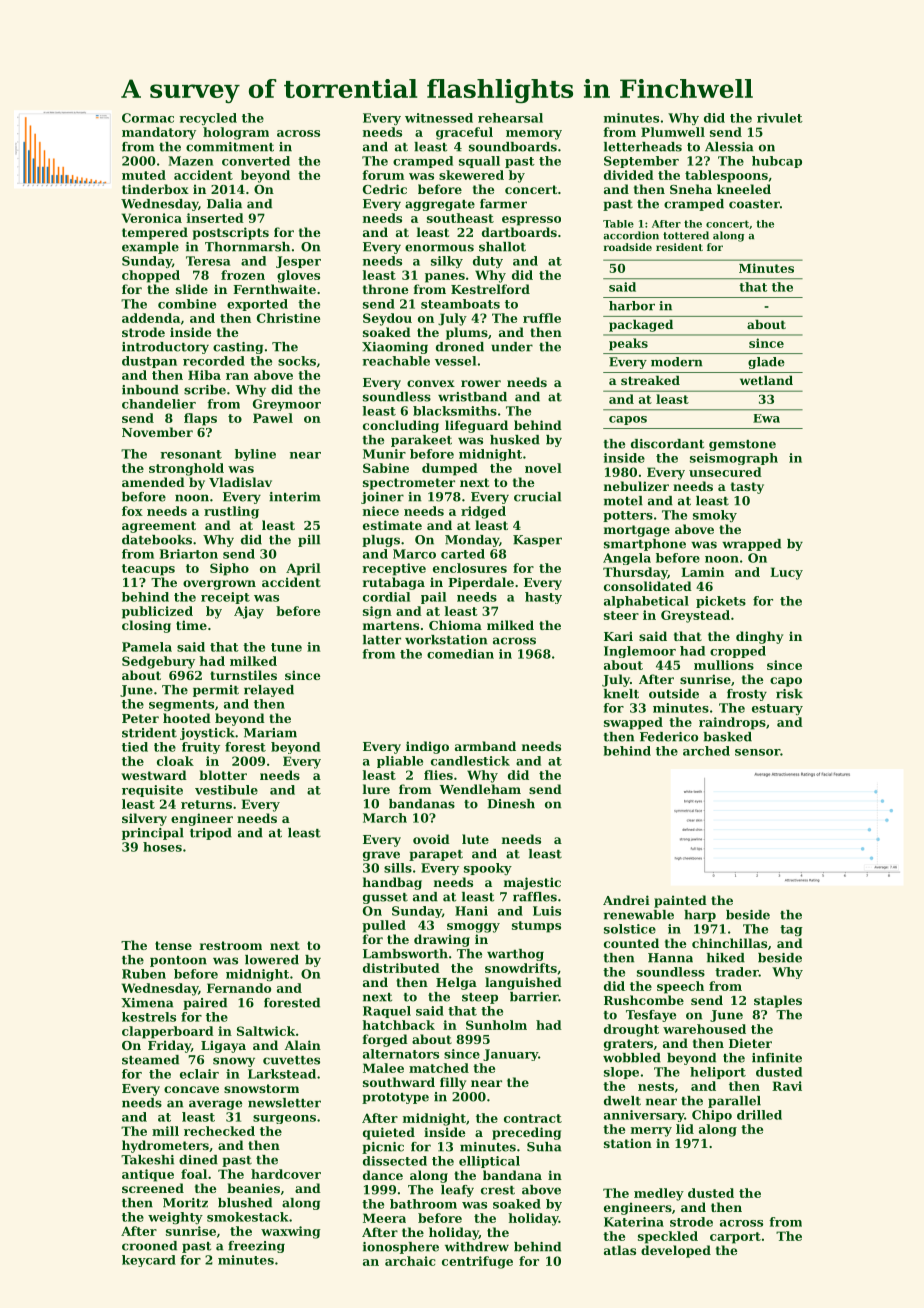  Describe the element at coordinates (669, 737) in the screenshot. I see `Federico` at that location.
